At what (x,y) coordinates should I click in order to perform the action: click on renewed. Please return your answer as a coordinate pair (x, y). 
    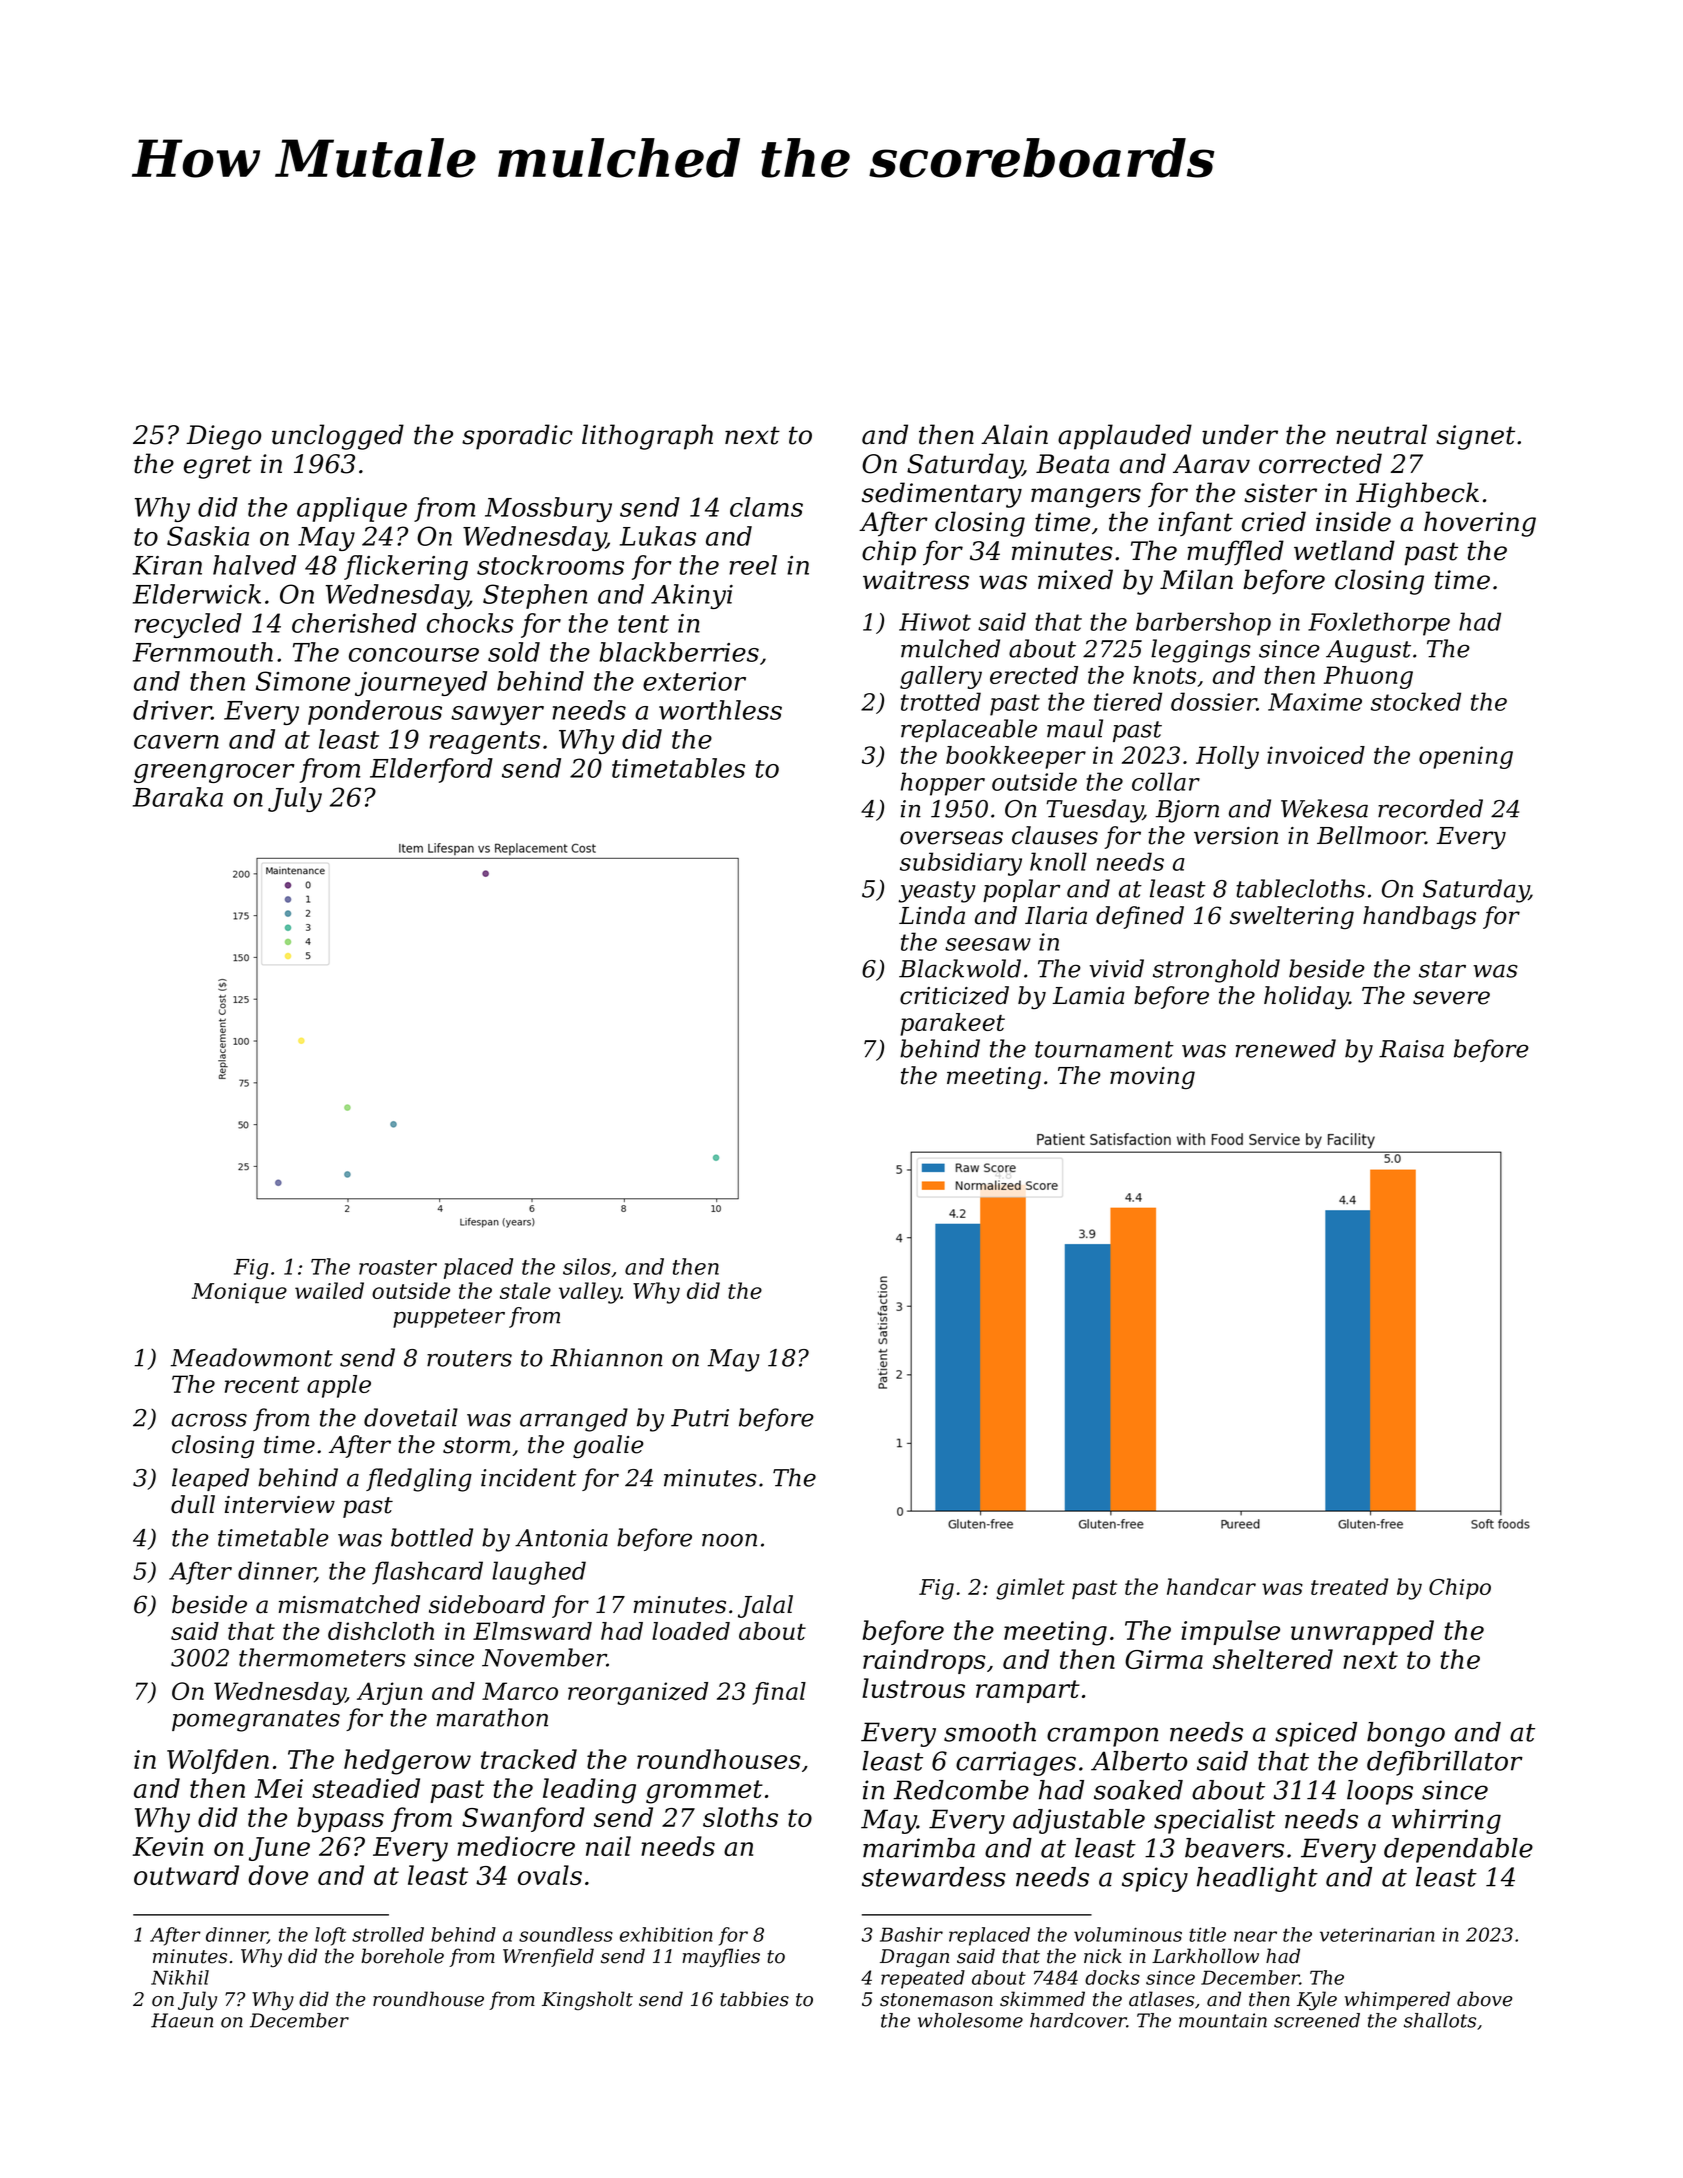
    Looking at the image, I should click on (1286, 1048).
